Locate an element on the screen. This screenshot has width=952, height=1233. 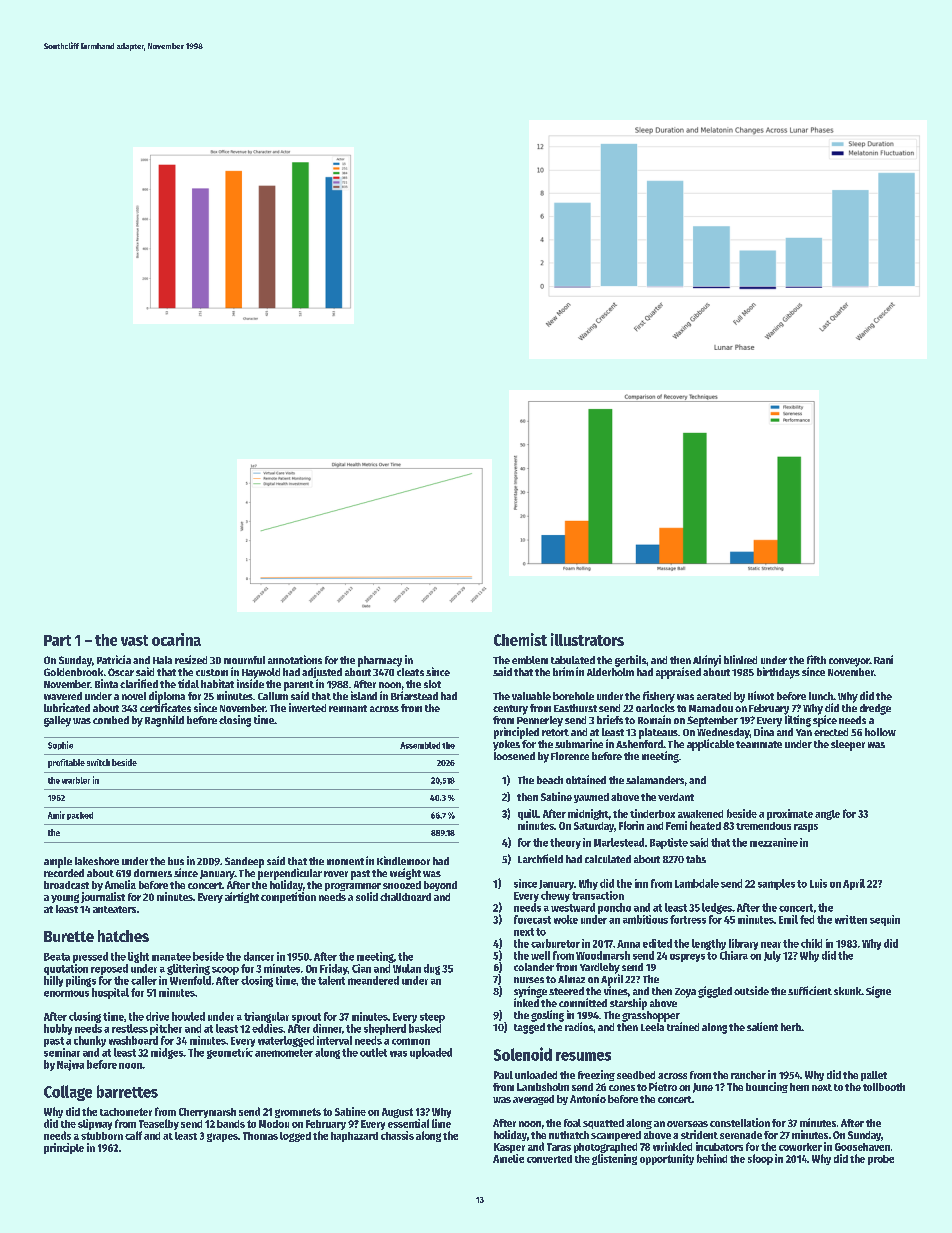
competition is located at coordinates (288, 897).
